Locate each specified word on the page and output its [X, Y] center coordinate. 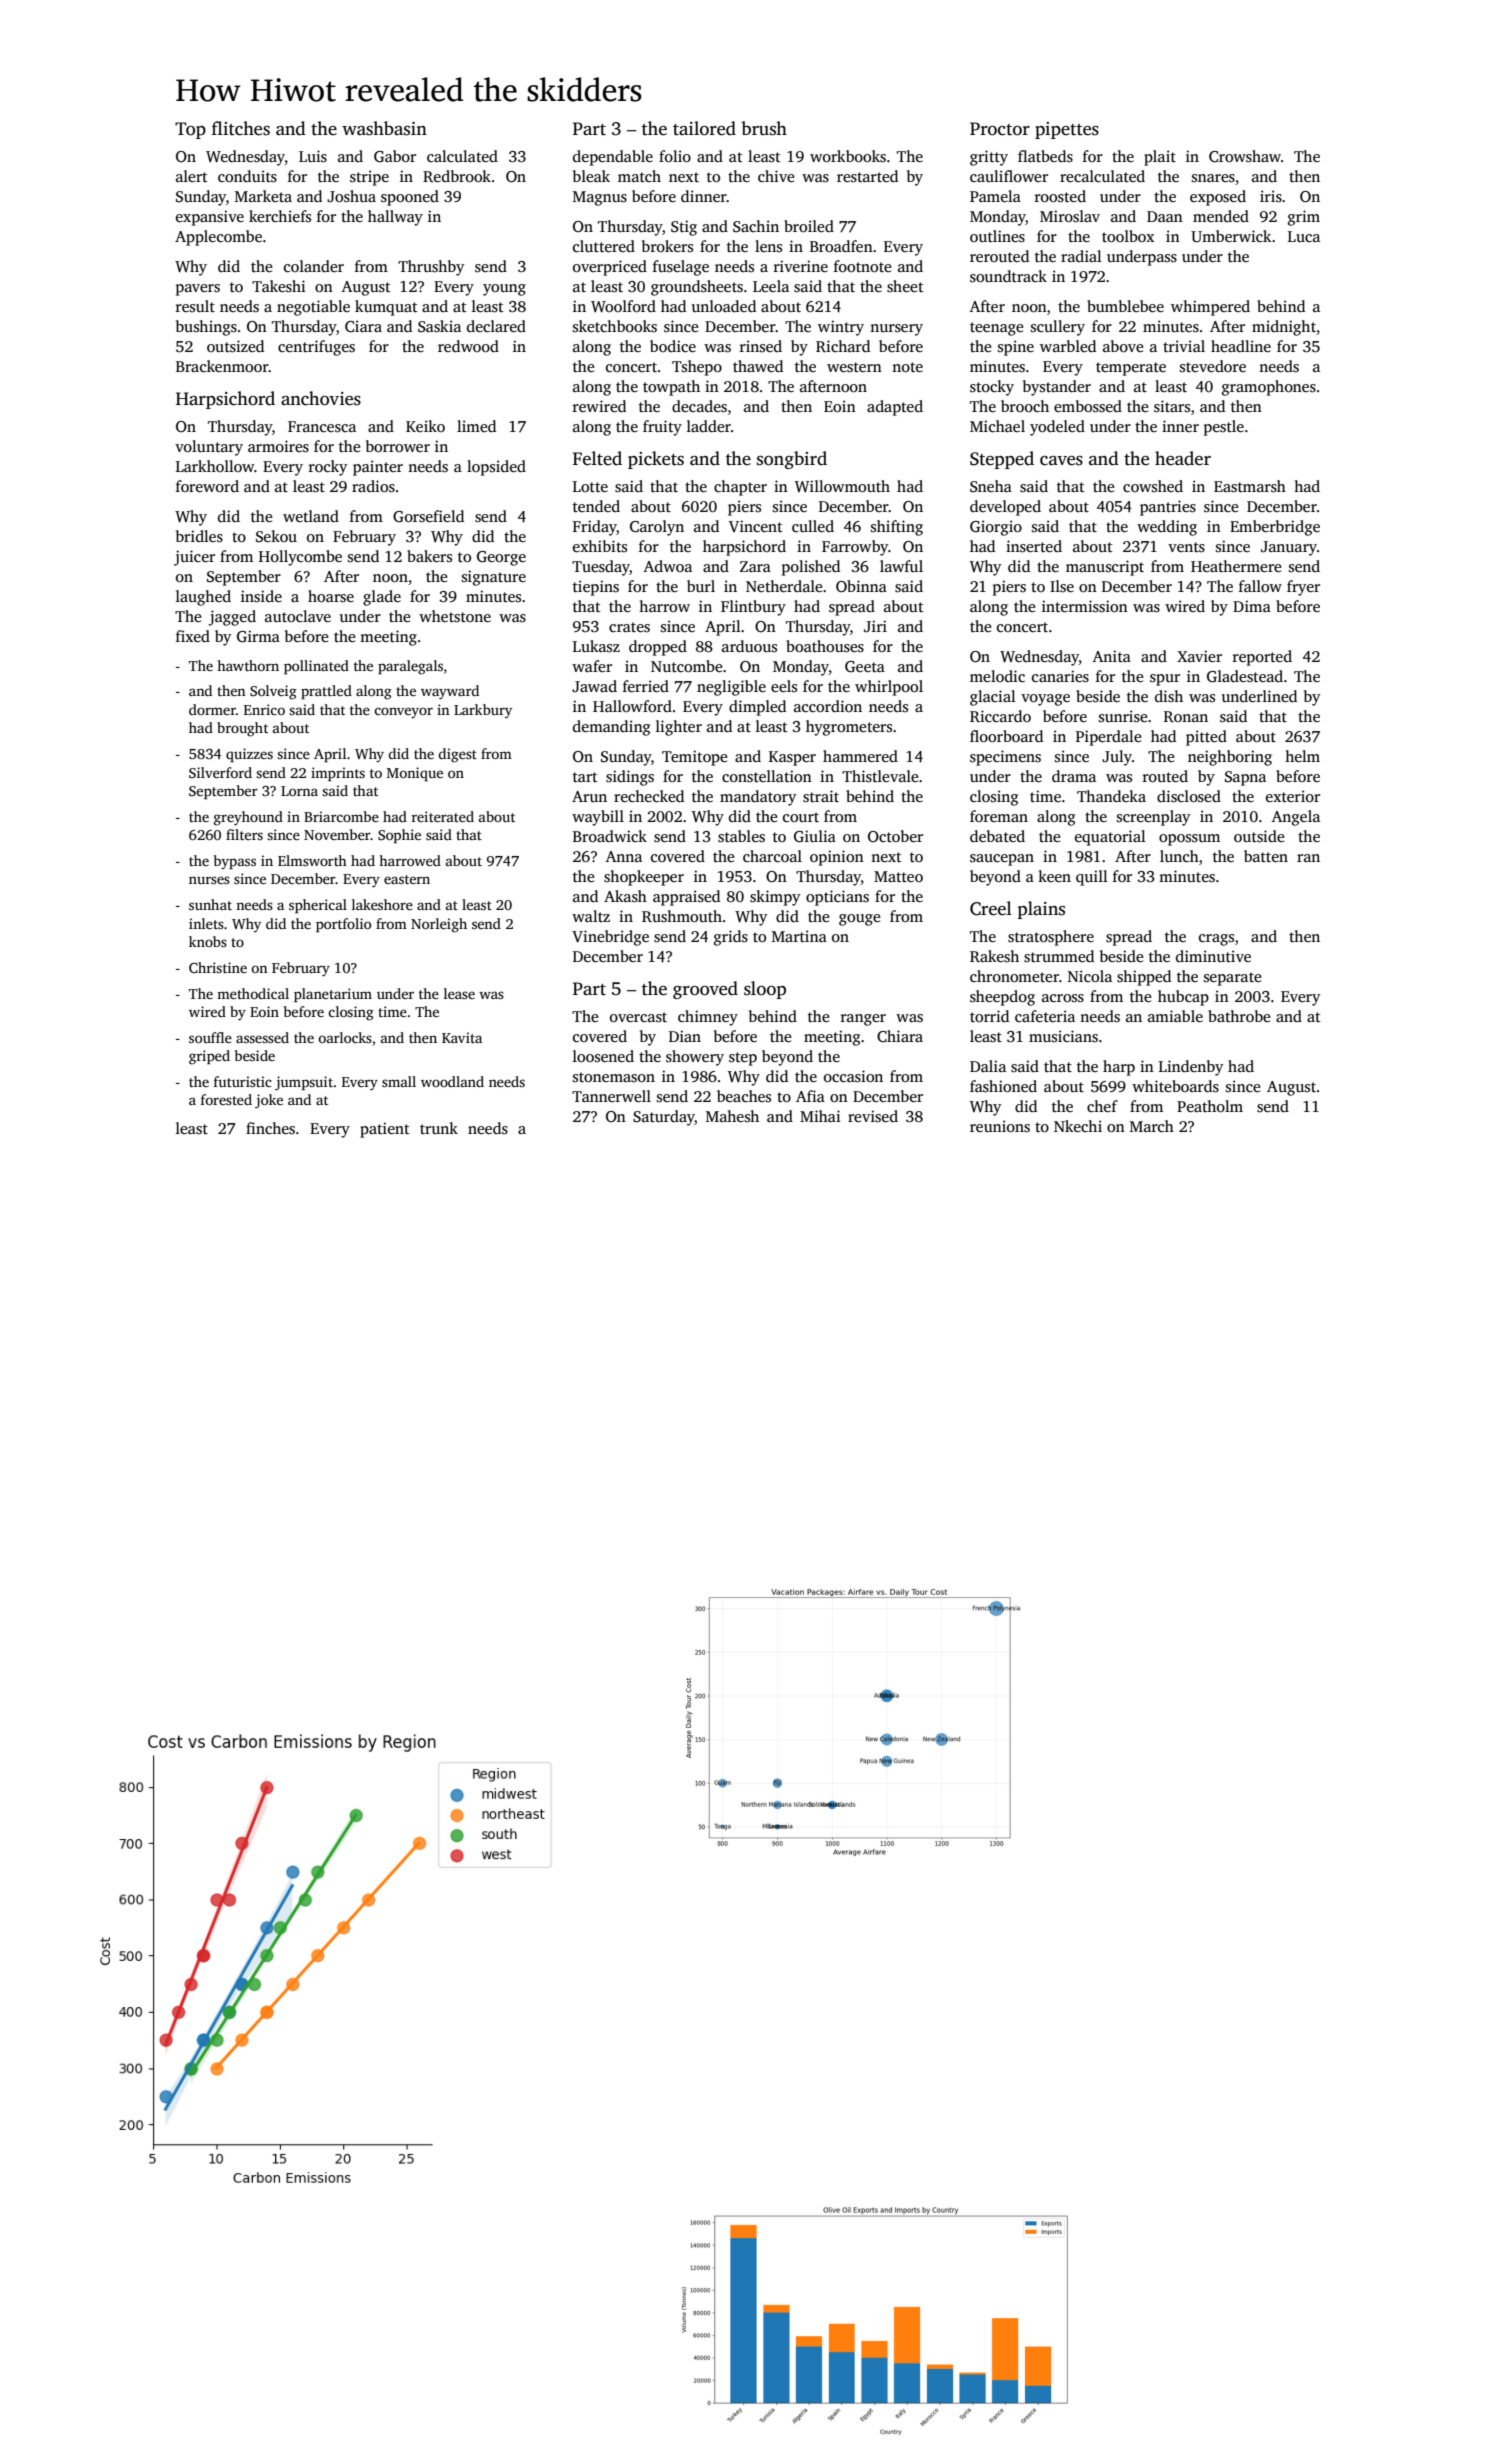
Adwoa [668, 566]
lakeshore [382, 904]
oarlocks [345, 1037]
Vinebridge [610, 938]
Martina [799, 936]
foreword [207, 486]
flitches [241, 128]
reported [1262, 658]
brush [764, 128]
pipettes [1067, 130]
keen [1054, 876]
